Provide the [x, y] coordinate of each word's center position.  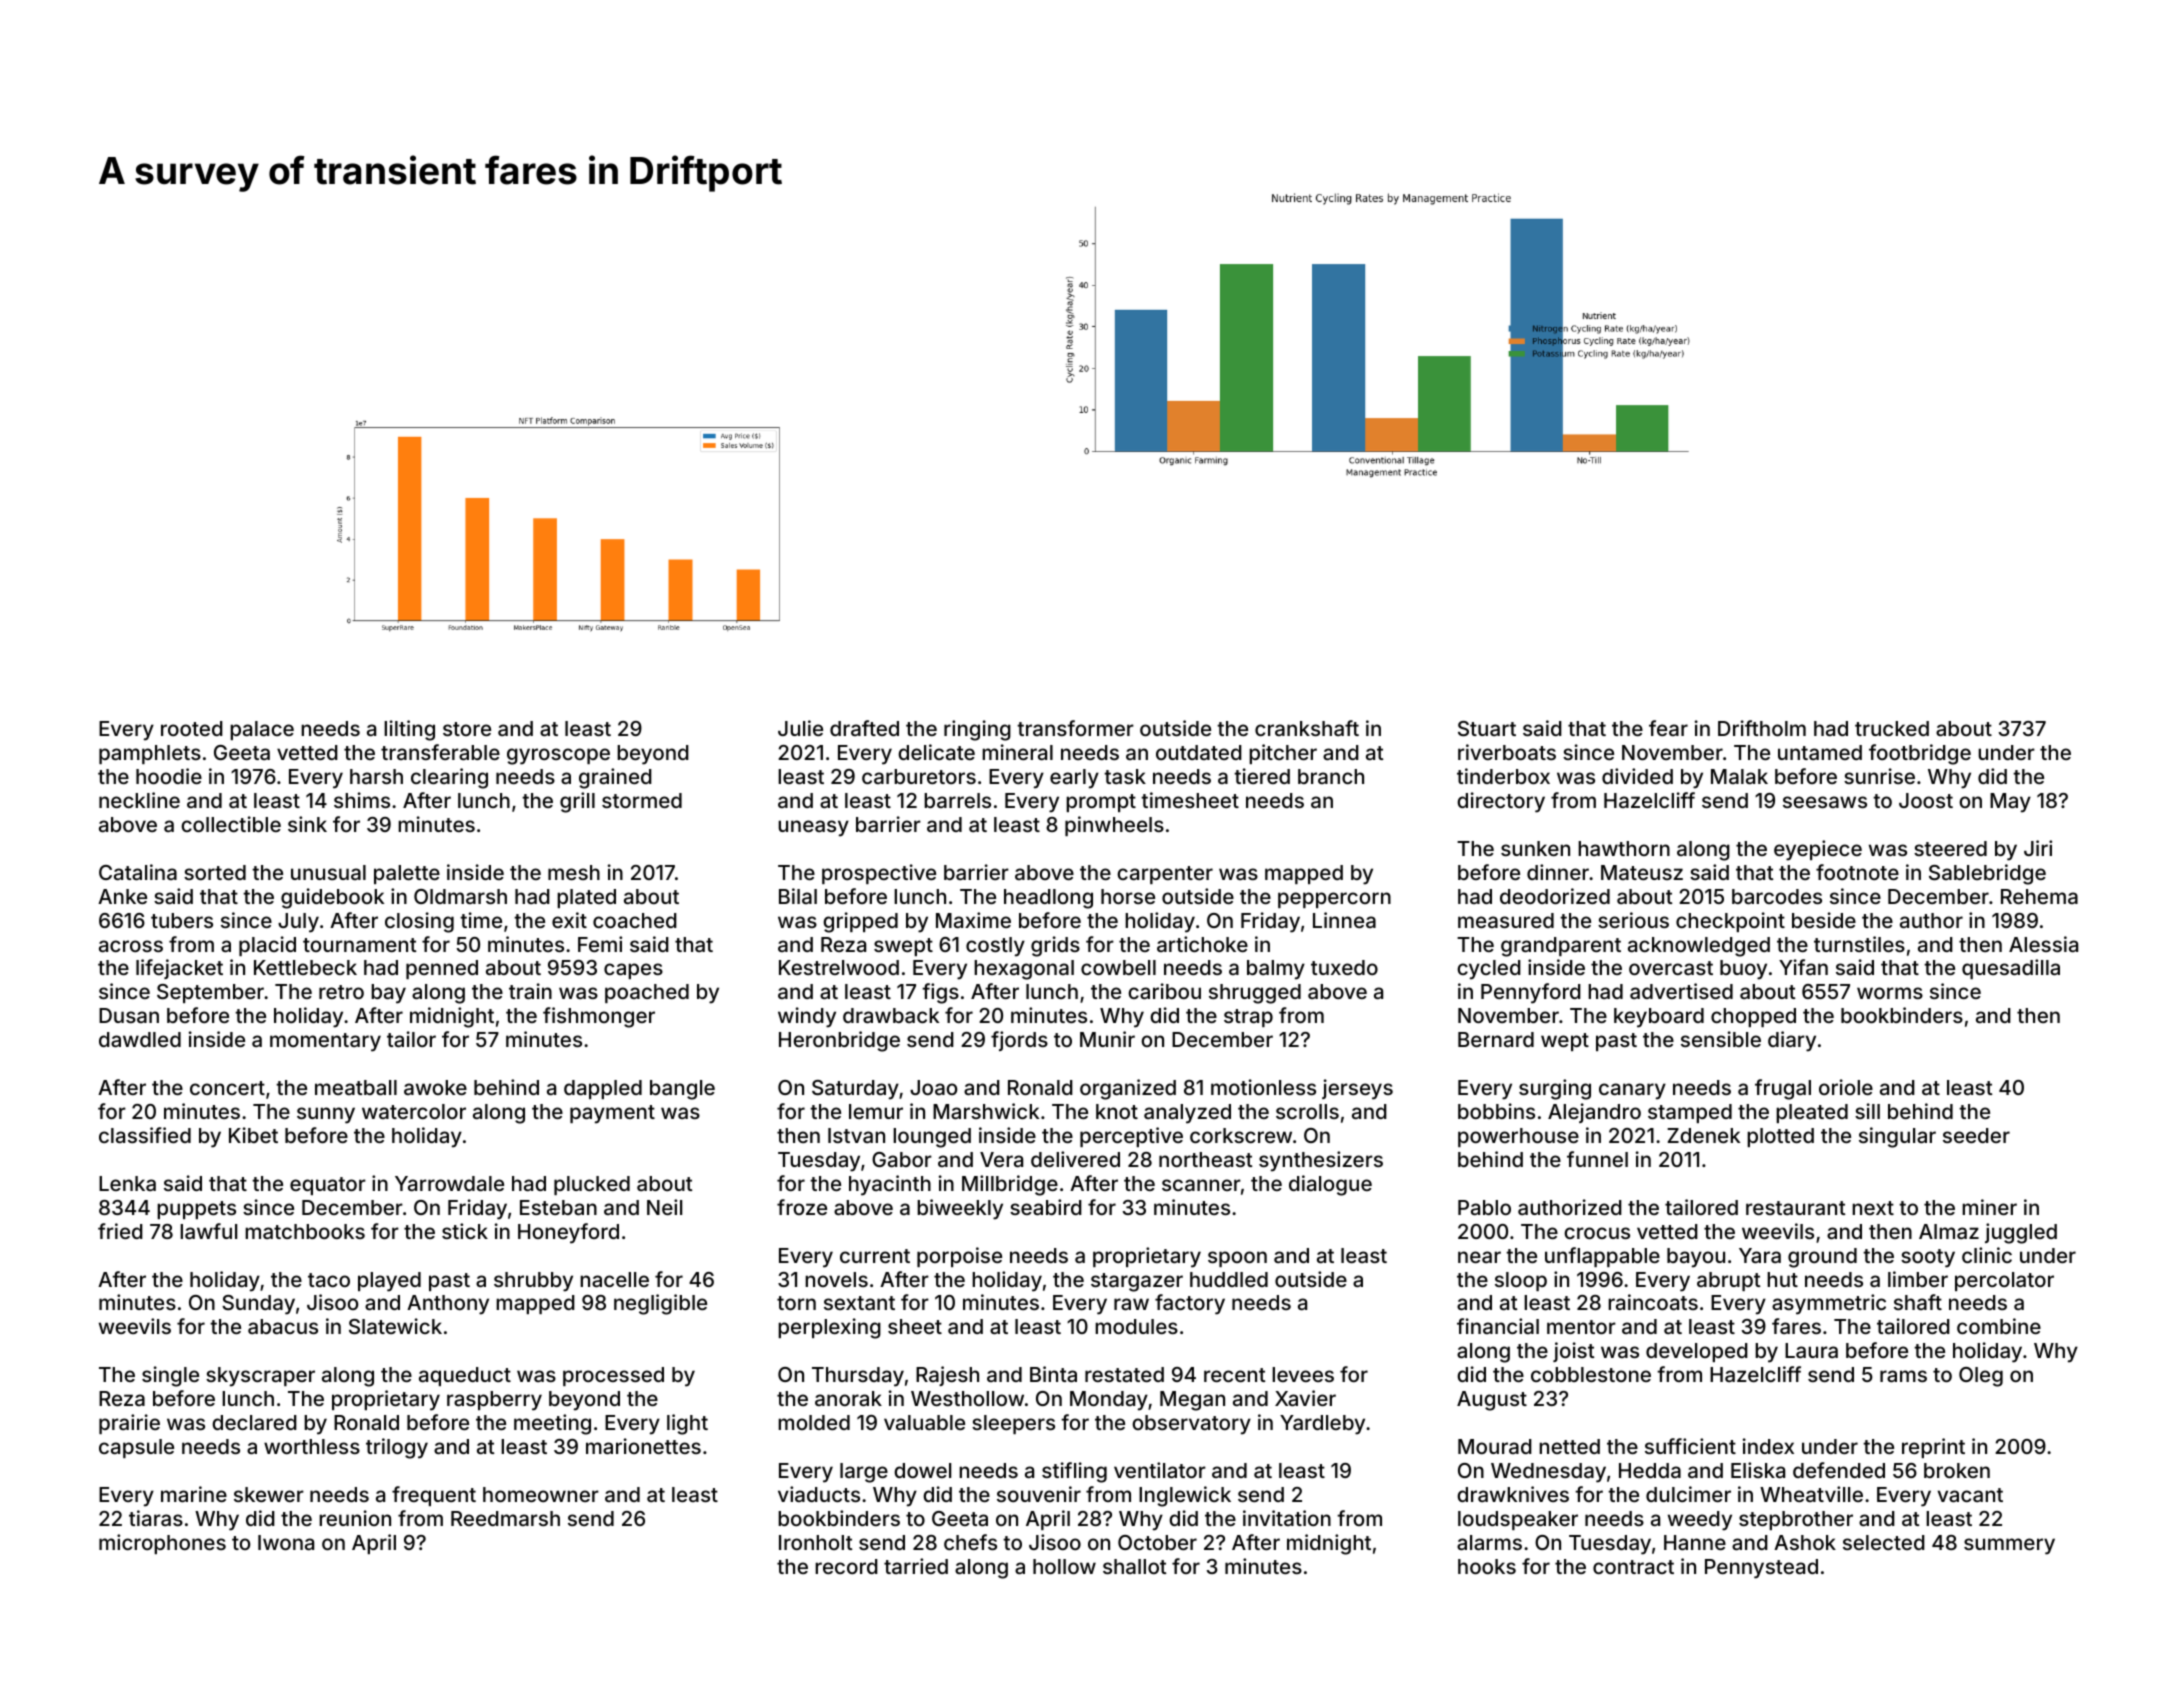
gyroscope [558, 756]
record [846, 1566]
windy [807, 1017]
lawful [208, 1231]
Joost [1926, 800]
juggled [2021, 1233]
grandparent [1561, 947]
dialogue [1330, 1185]
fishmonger [599, 1017]
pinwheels [1114, 826]
